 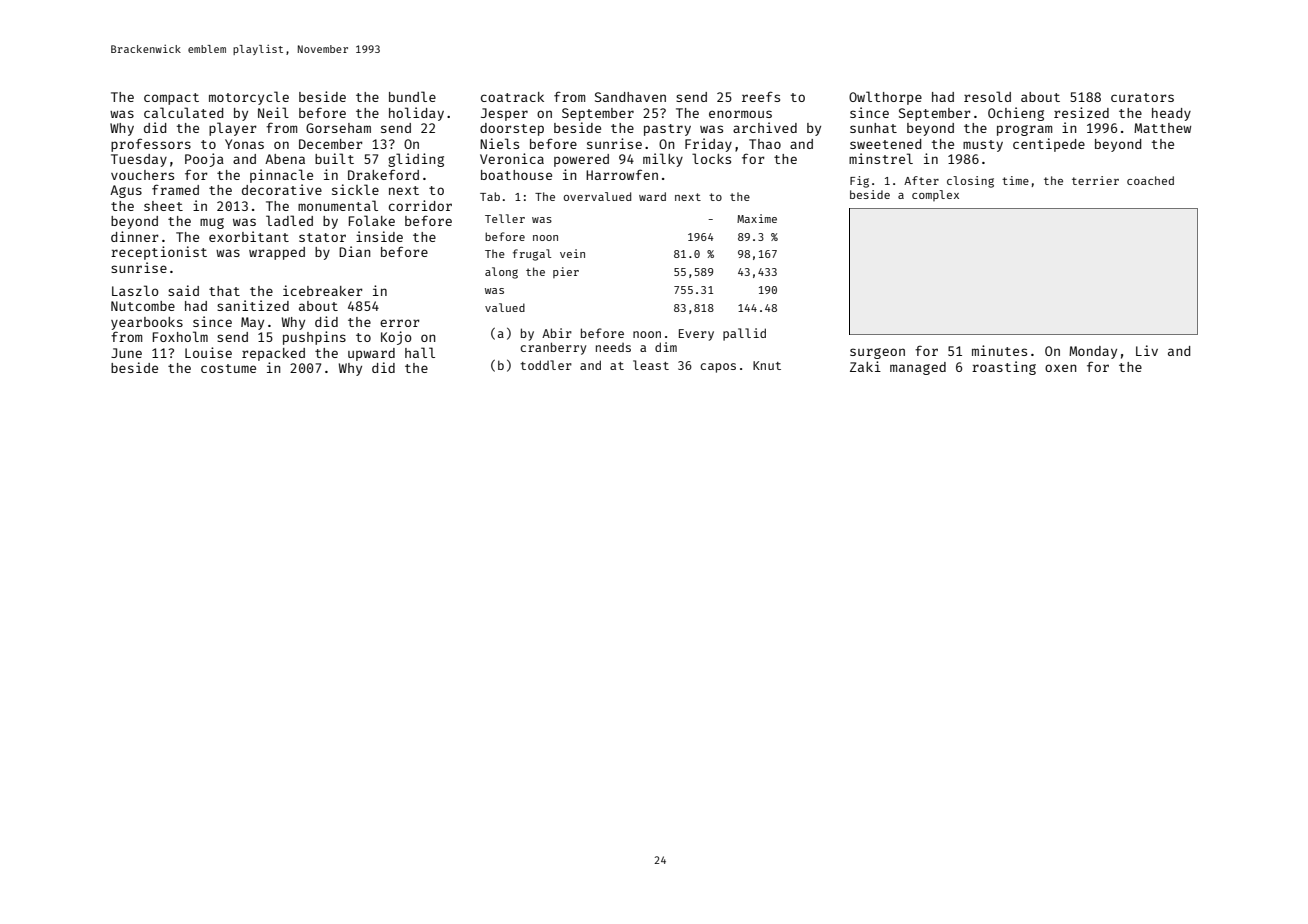 I want to click on Harrowfen, so click(x=622, y=174).
